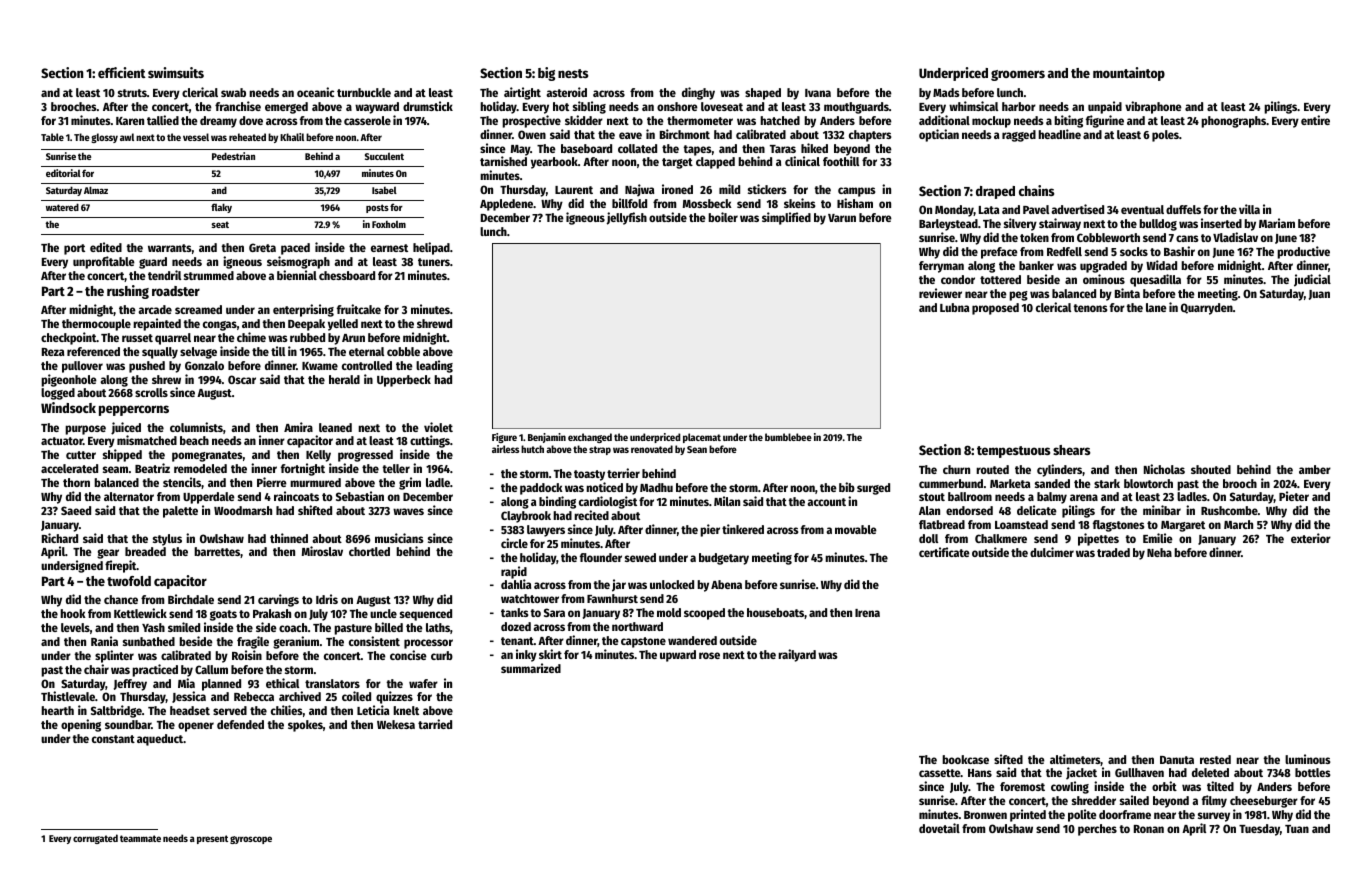 The height and width of the document is (887, 1372). Describe the element at coordinates (954, 307) in the document. I see `Lubna` at that location.
